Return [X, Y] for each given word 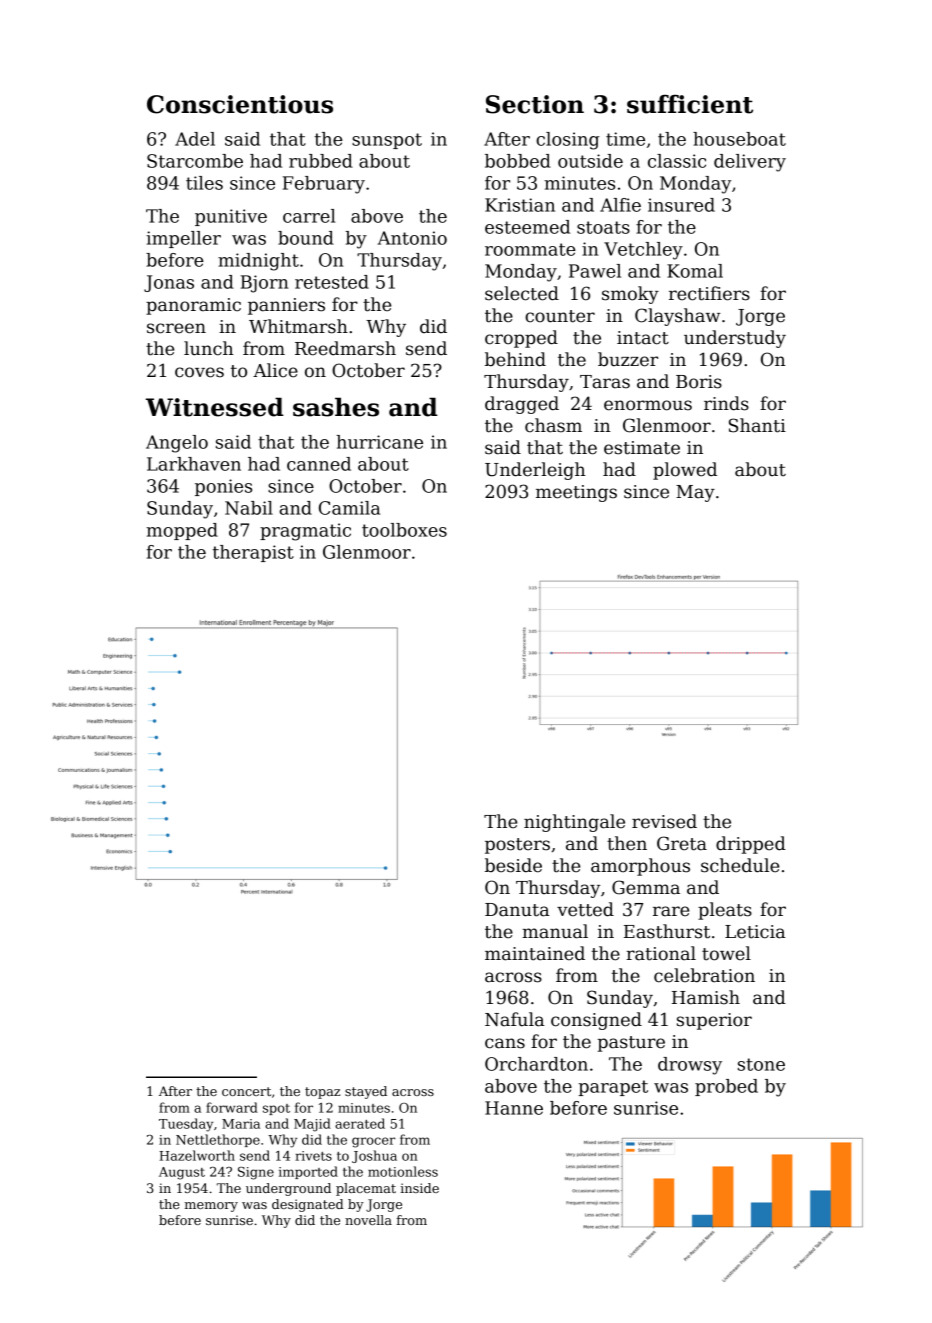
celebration [704, 975]
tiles [204, 183]
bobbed [518, 161]
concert [246, 1091]
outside [590, 161]
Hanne [514, 1108]
